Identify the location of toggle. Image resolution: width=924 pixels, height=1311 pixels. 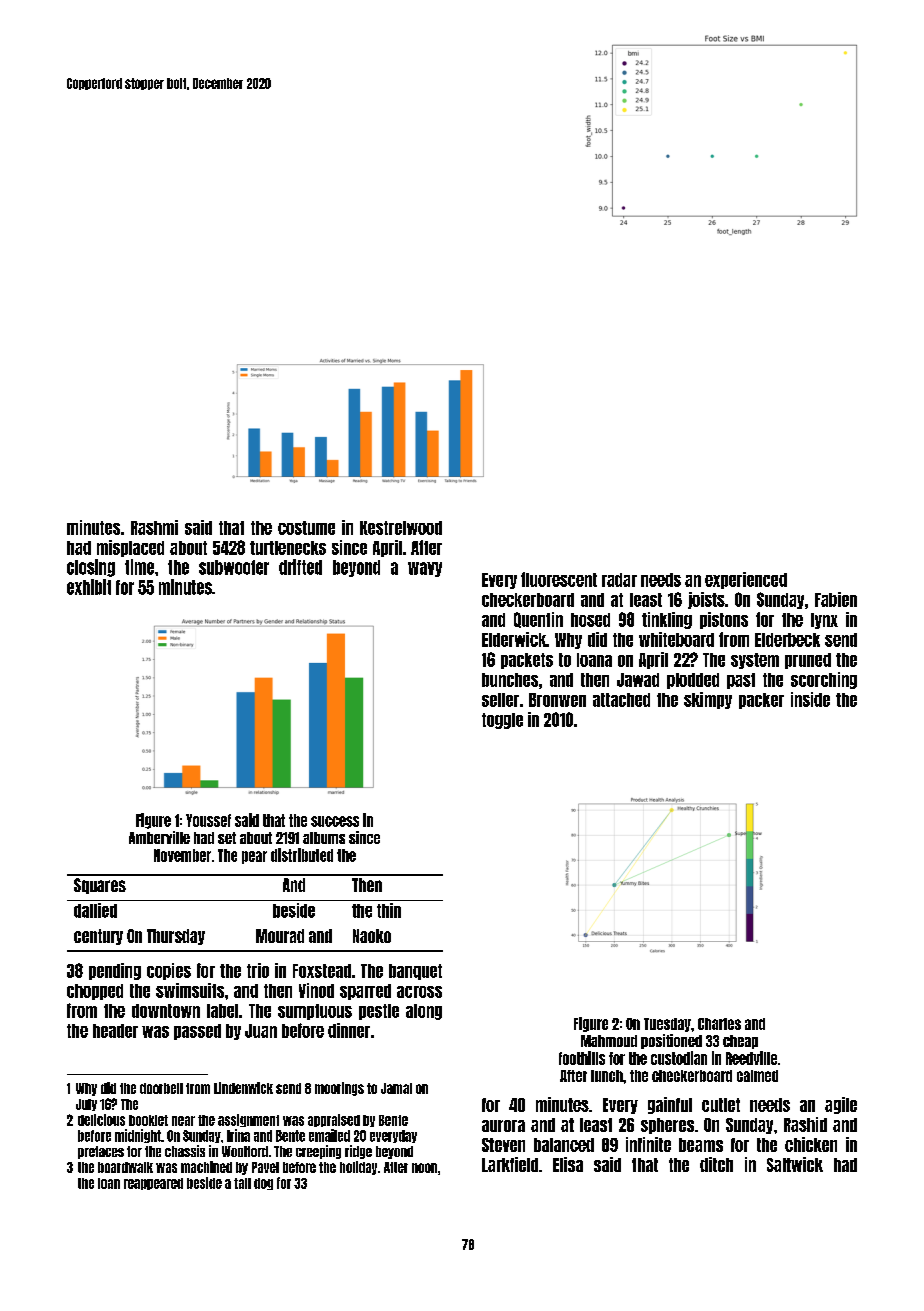
(502, 721).
